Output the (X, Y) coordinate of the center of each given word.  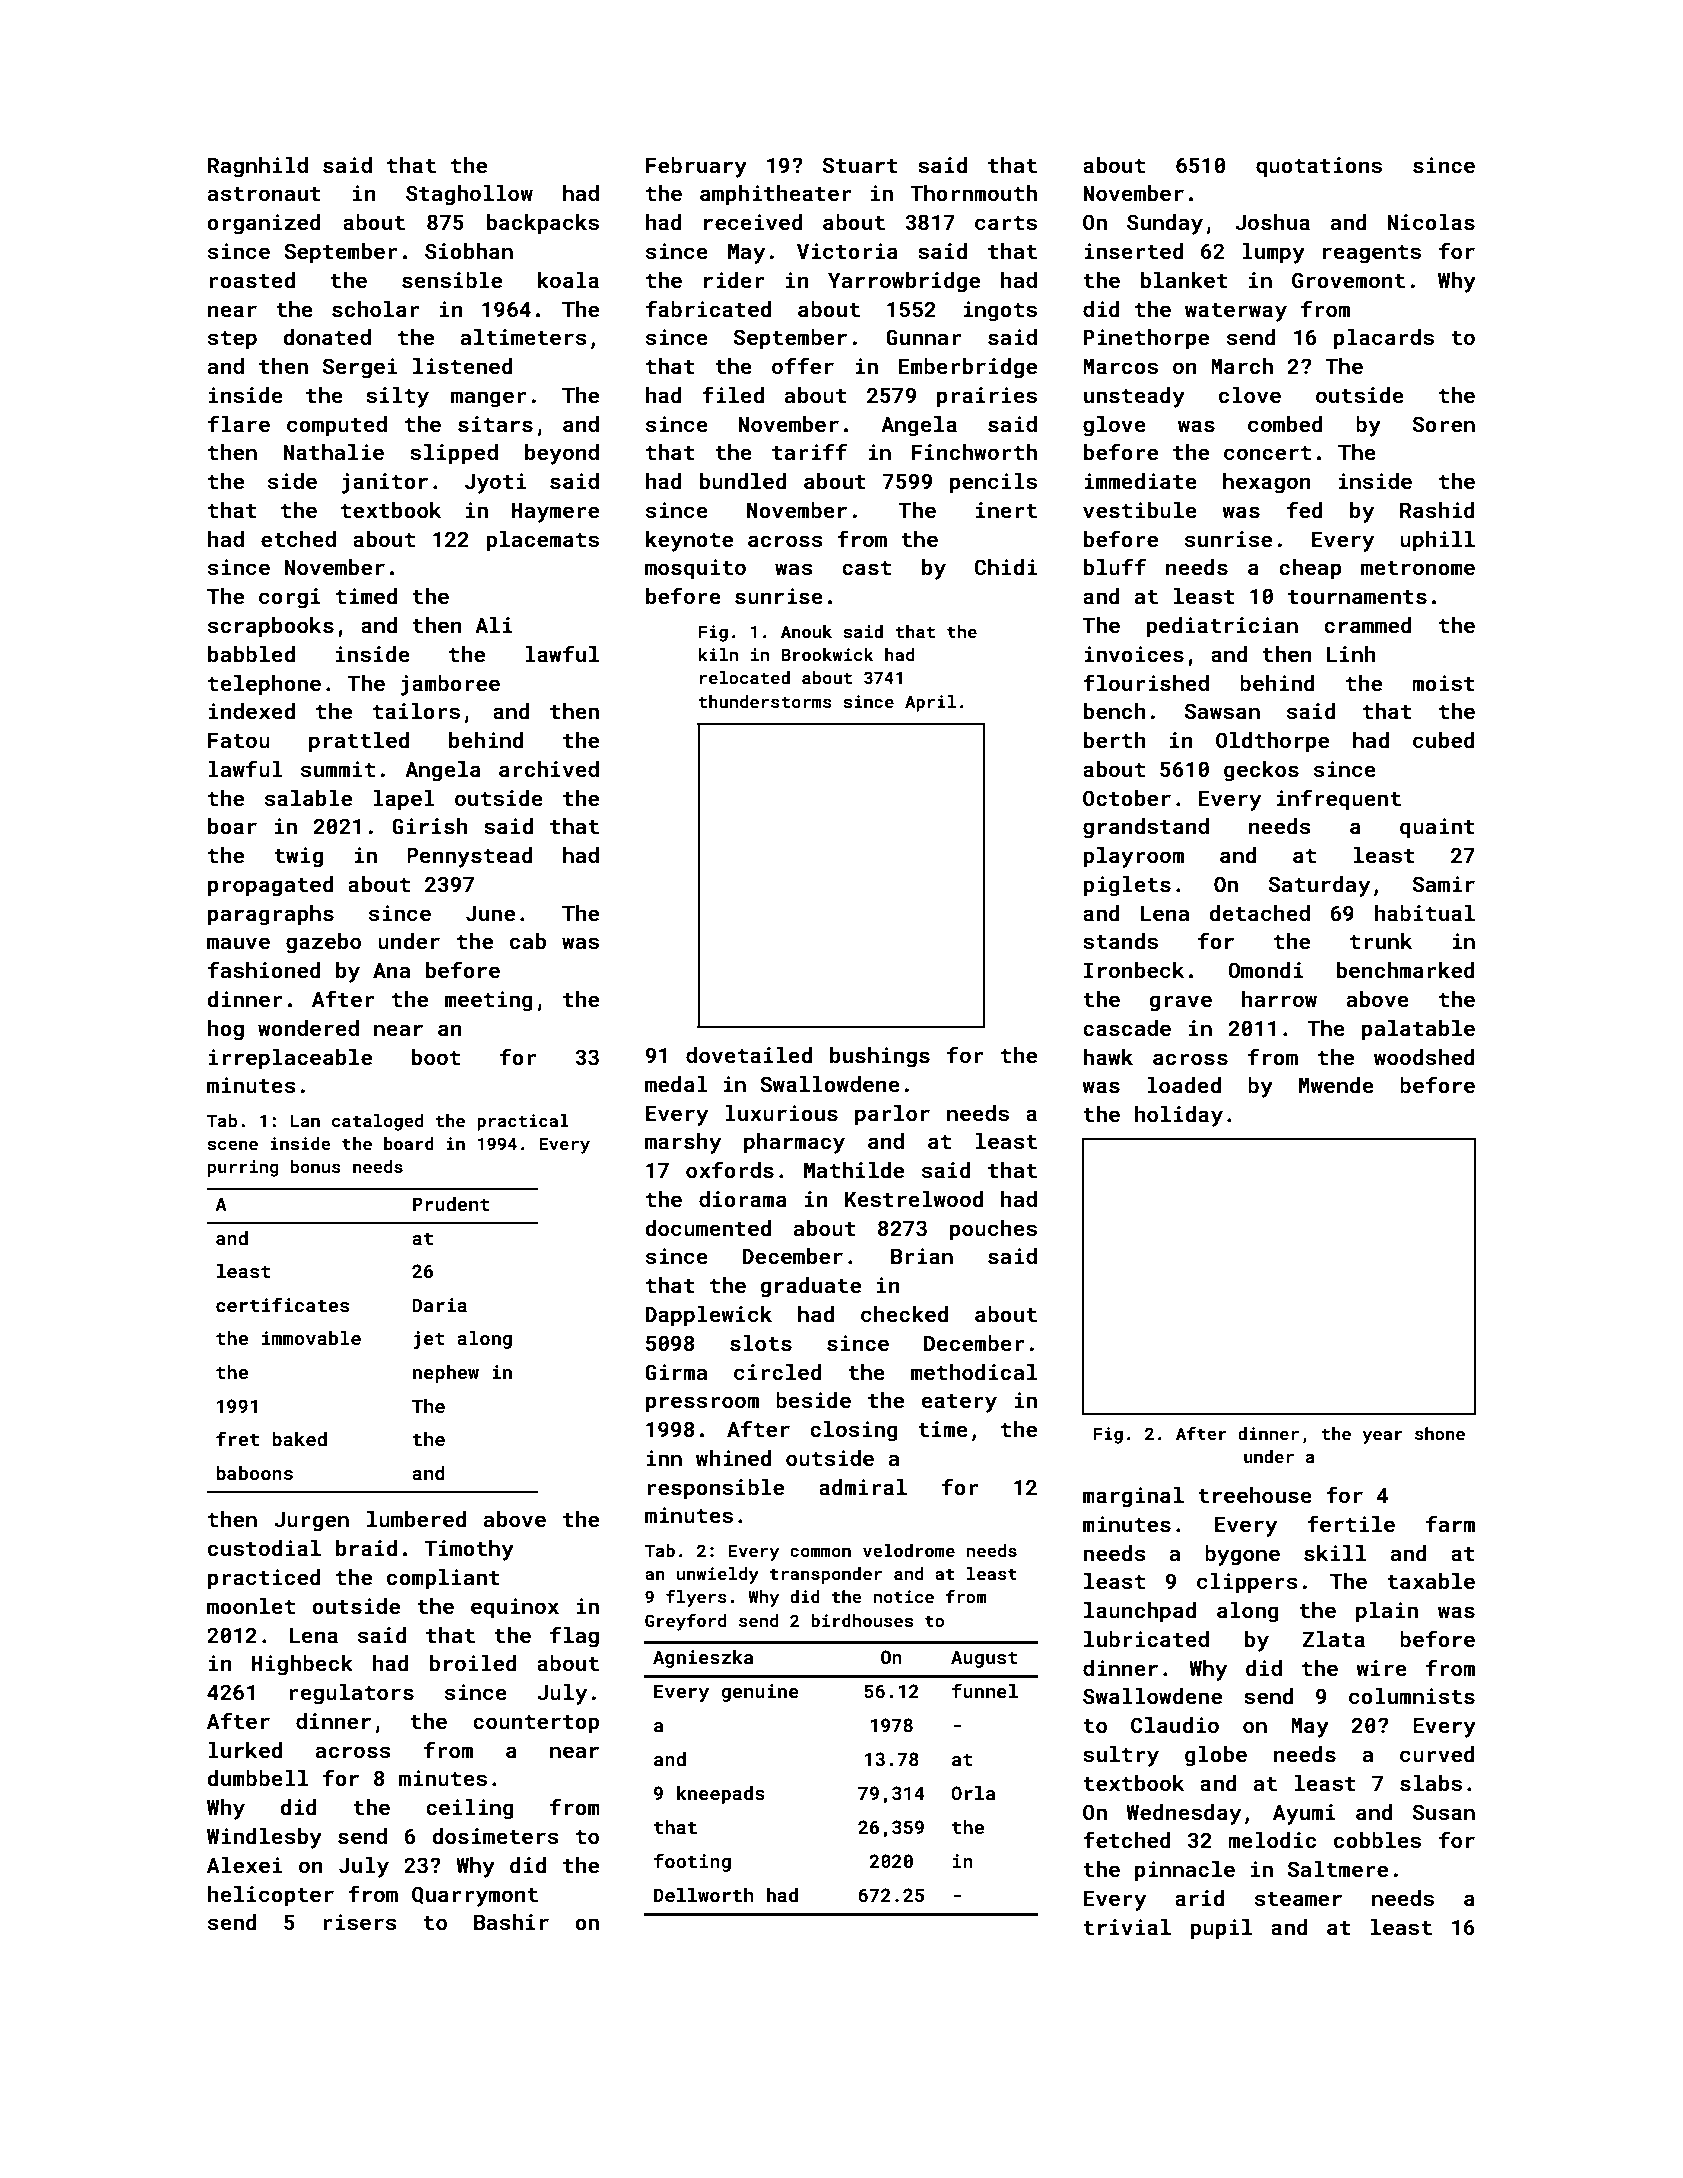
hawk (1108, 1057)
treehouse (1255, 1495)
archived (549, 769)
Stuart (860, 165)
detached (1260, 913)
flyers (696, 1598)
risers (360, 1922)
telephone (264, 685)
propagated (271, 886)
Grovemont (1348, 280)
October (1127, 798)
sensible (452, 280)
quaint (1437, 828)
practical (523, 1122)
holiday (1179, 1116)
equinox (515, 1608)
